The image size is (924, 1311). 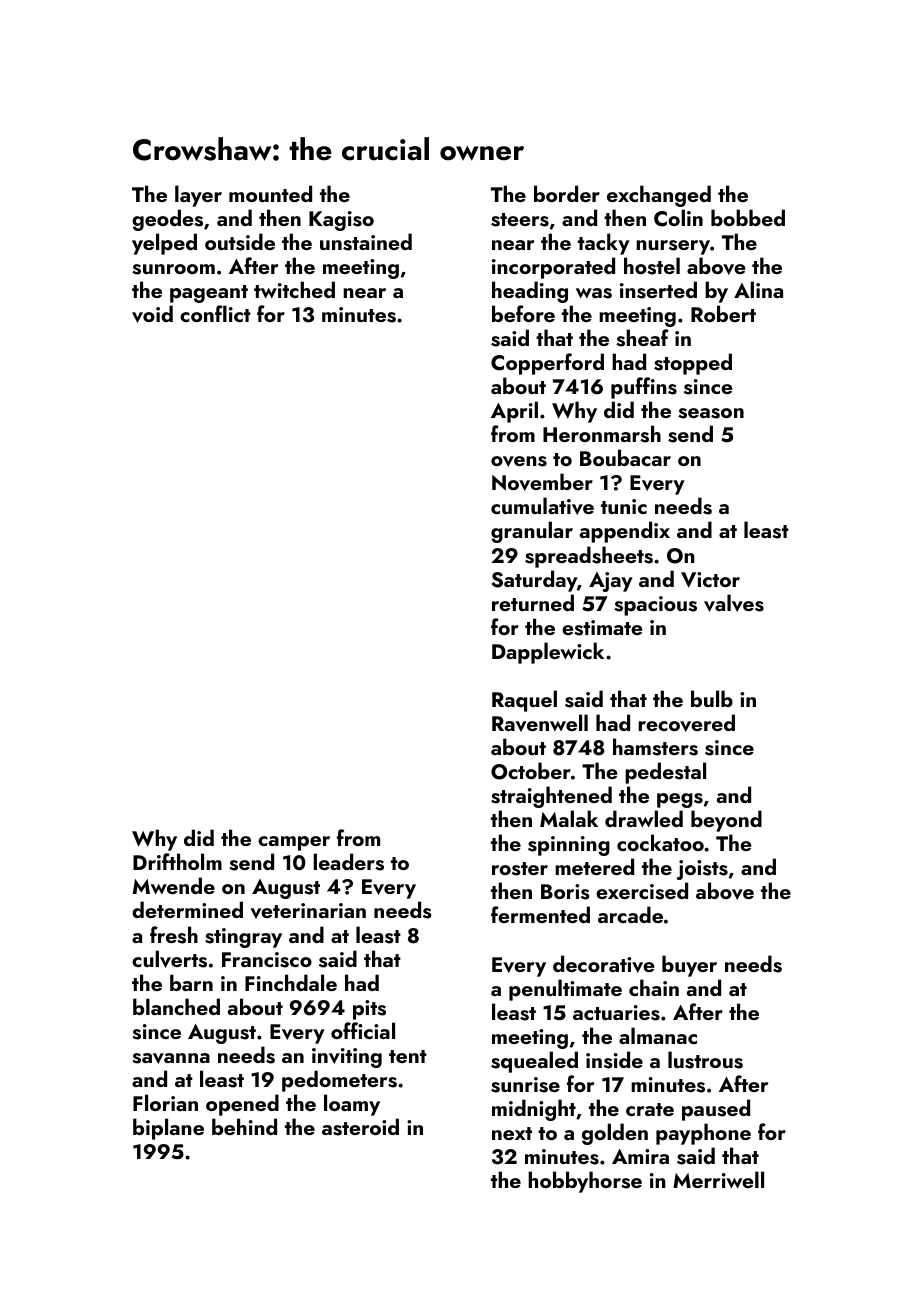 What do you see at coordinates (523, 313) in the image?
I see `before` at bounding box center [523, 313].
